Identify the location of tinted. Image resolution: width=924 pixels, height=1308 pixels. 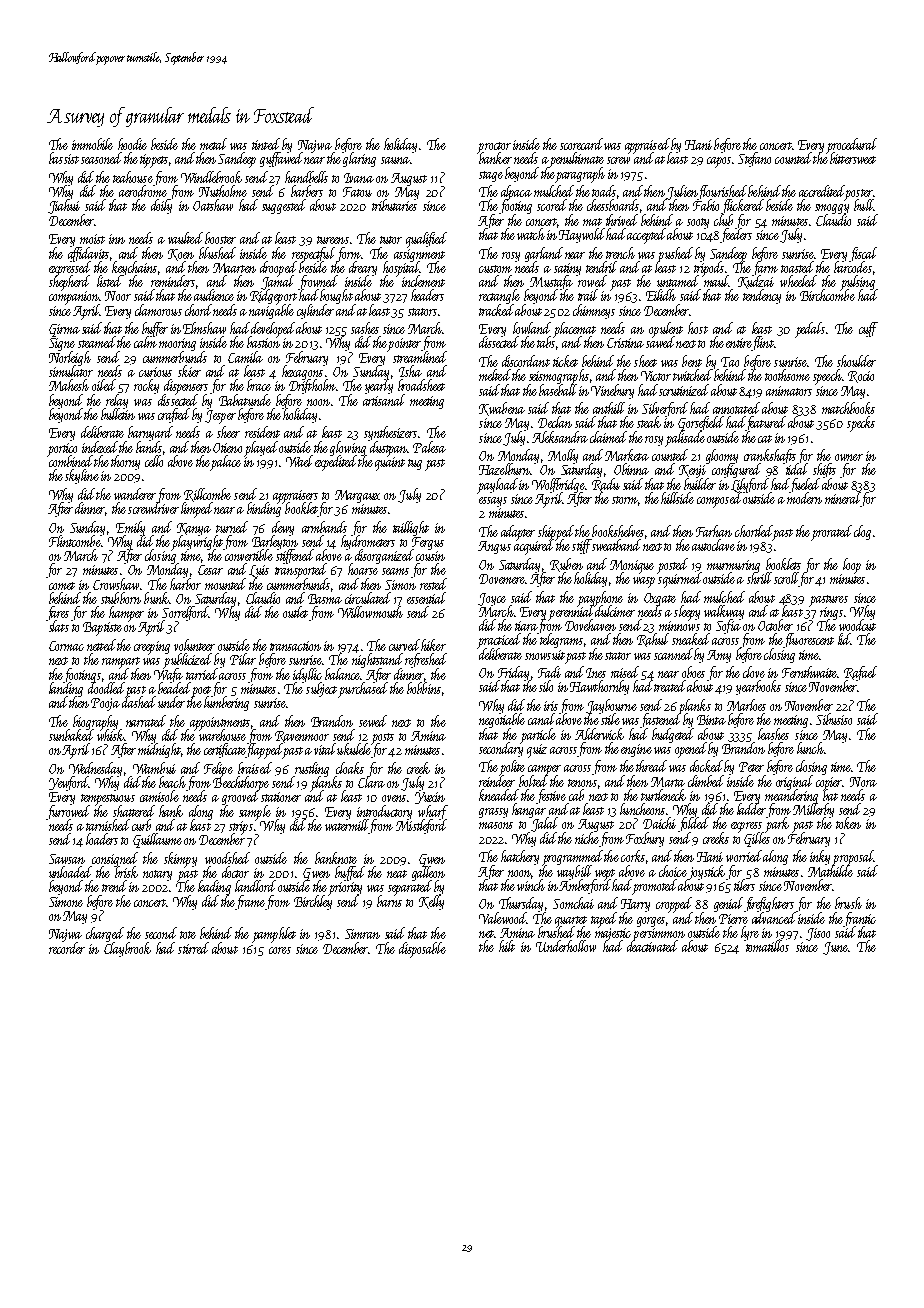
(266, 144).
